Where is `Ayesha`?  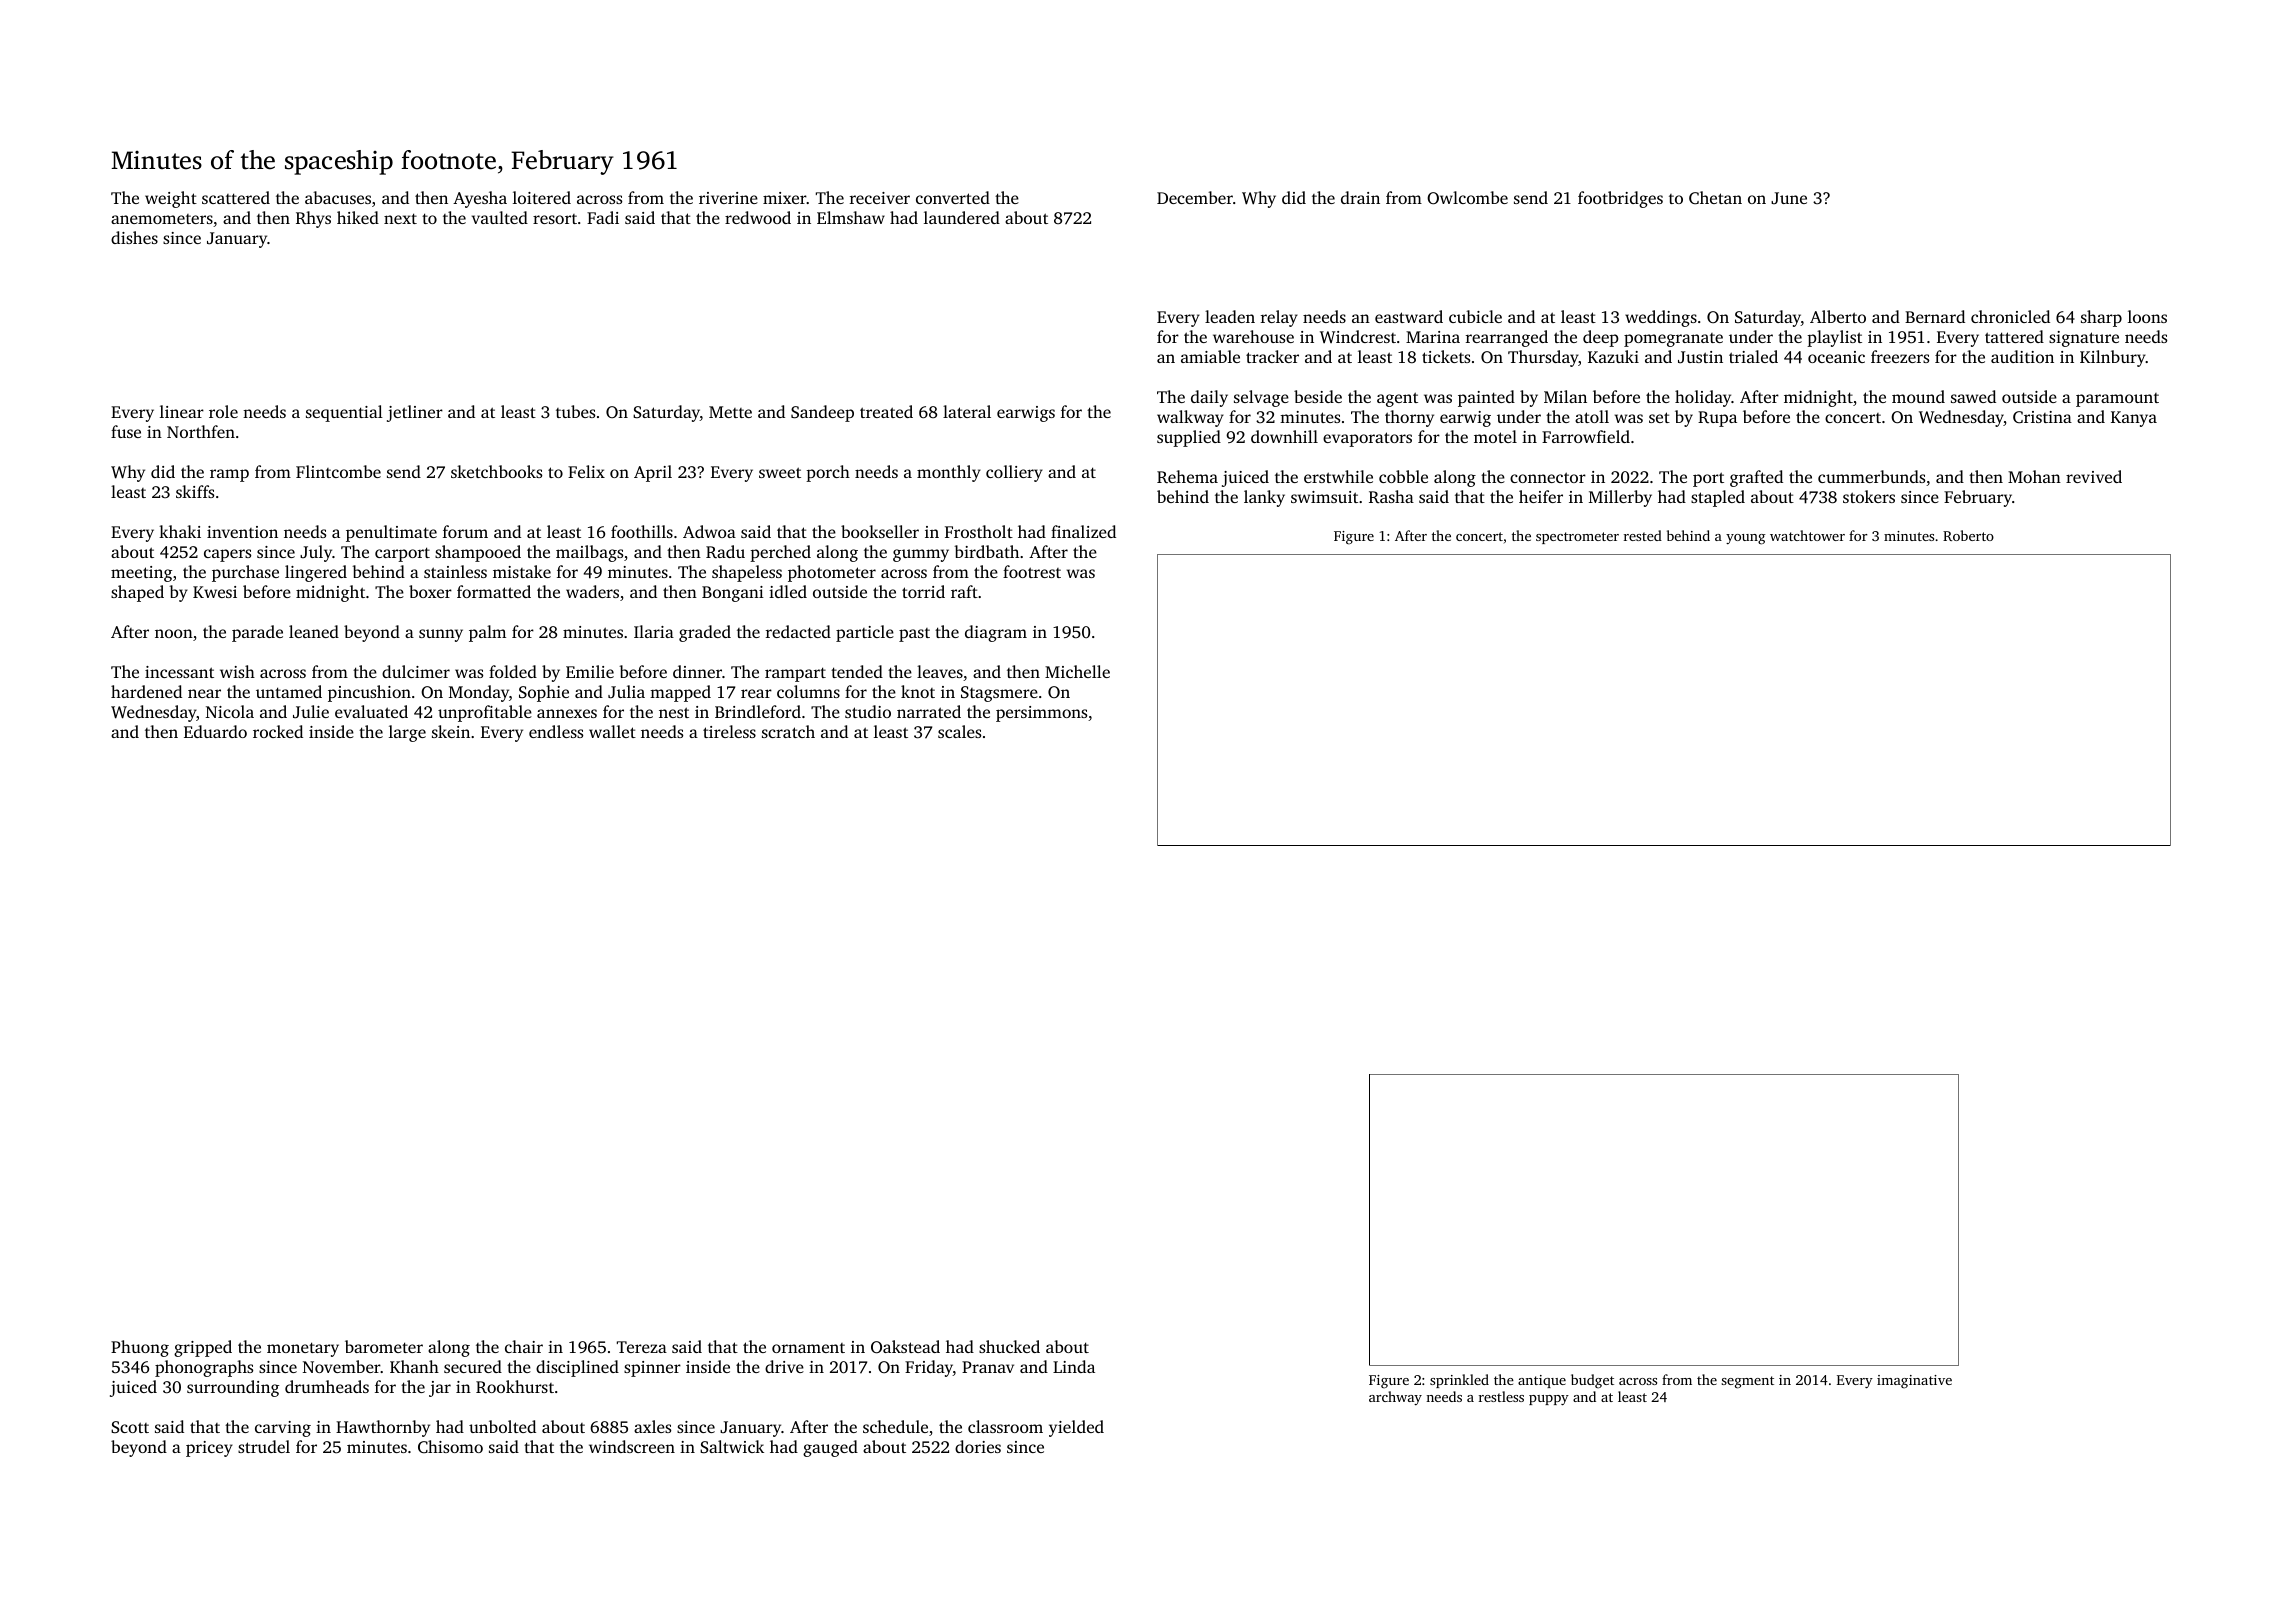
Ayesha is located at coordinates (480, 199).
